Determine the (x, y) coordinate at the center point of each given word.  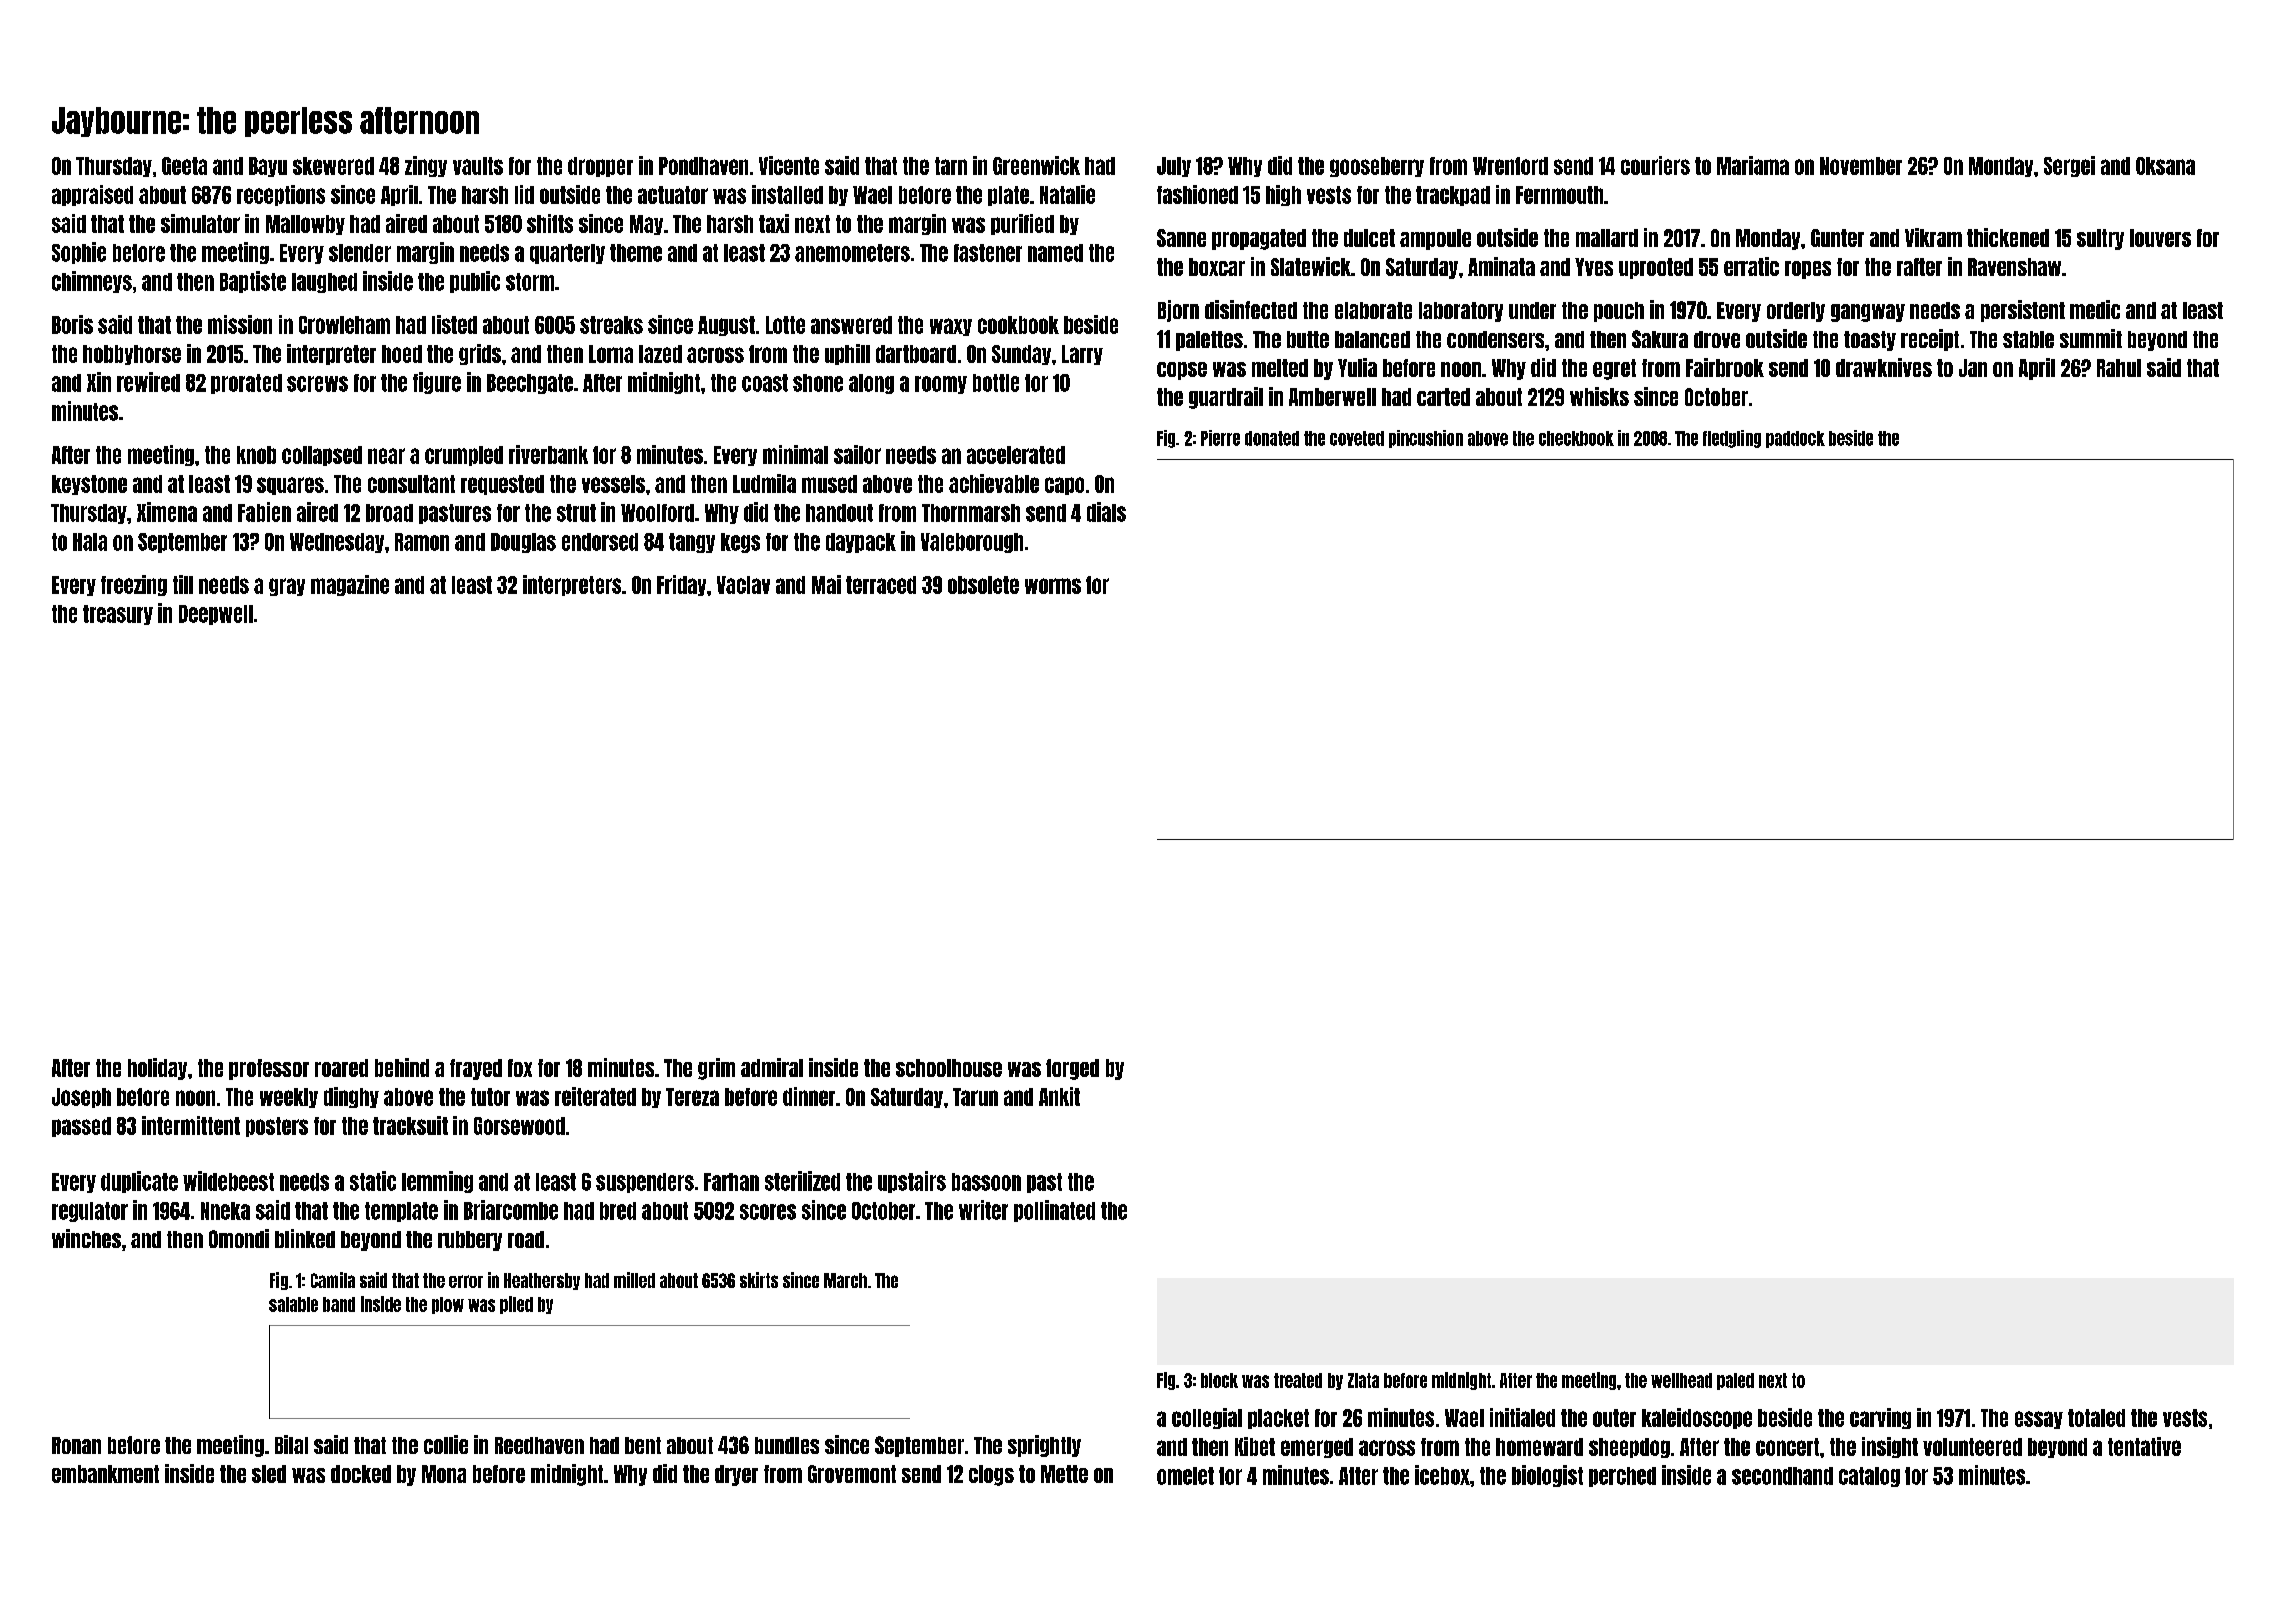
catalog (1869, 1477)
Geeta (184, 166)
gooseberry (1377, 167)
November (1861, 166)
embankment (105, 1474)
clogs (991, 1475)
